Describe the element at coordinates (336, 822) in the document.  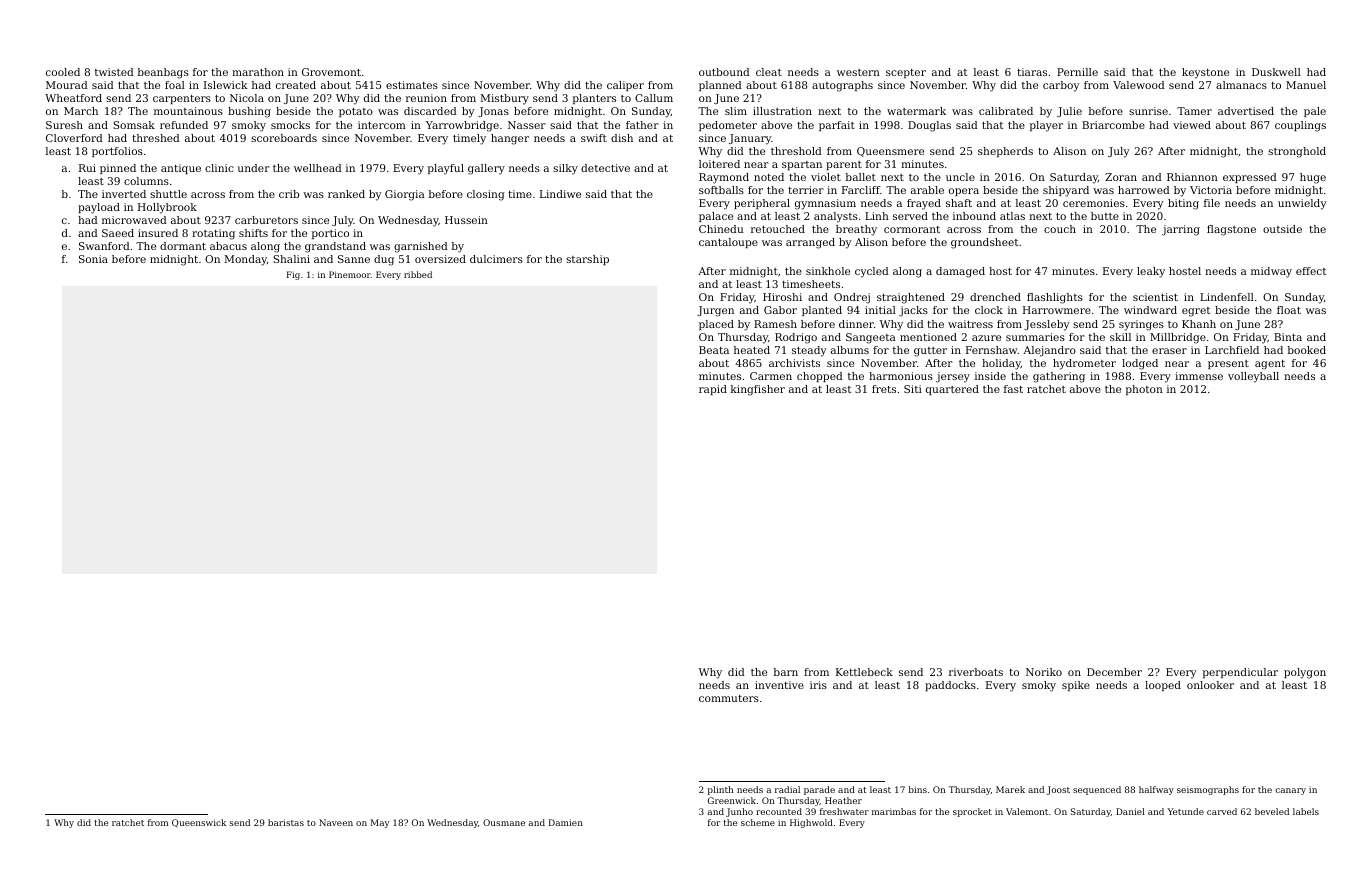
I see `Naveen` at that location.
